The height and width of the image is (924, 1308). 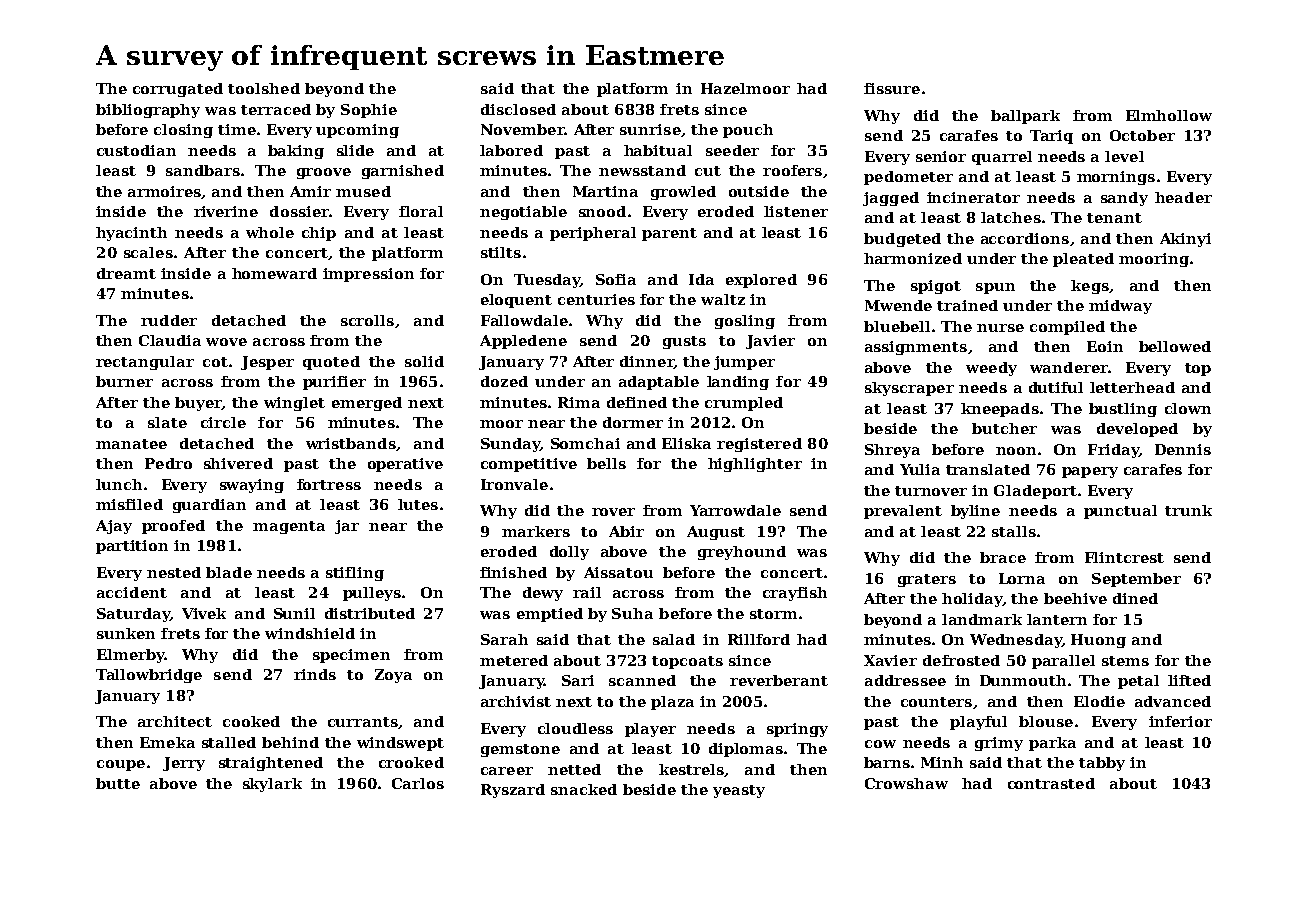 I want to click on career, so click(x=507, y=771).
